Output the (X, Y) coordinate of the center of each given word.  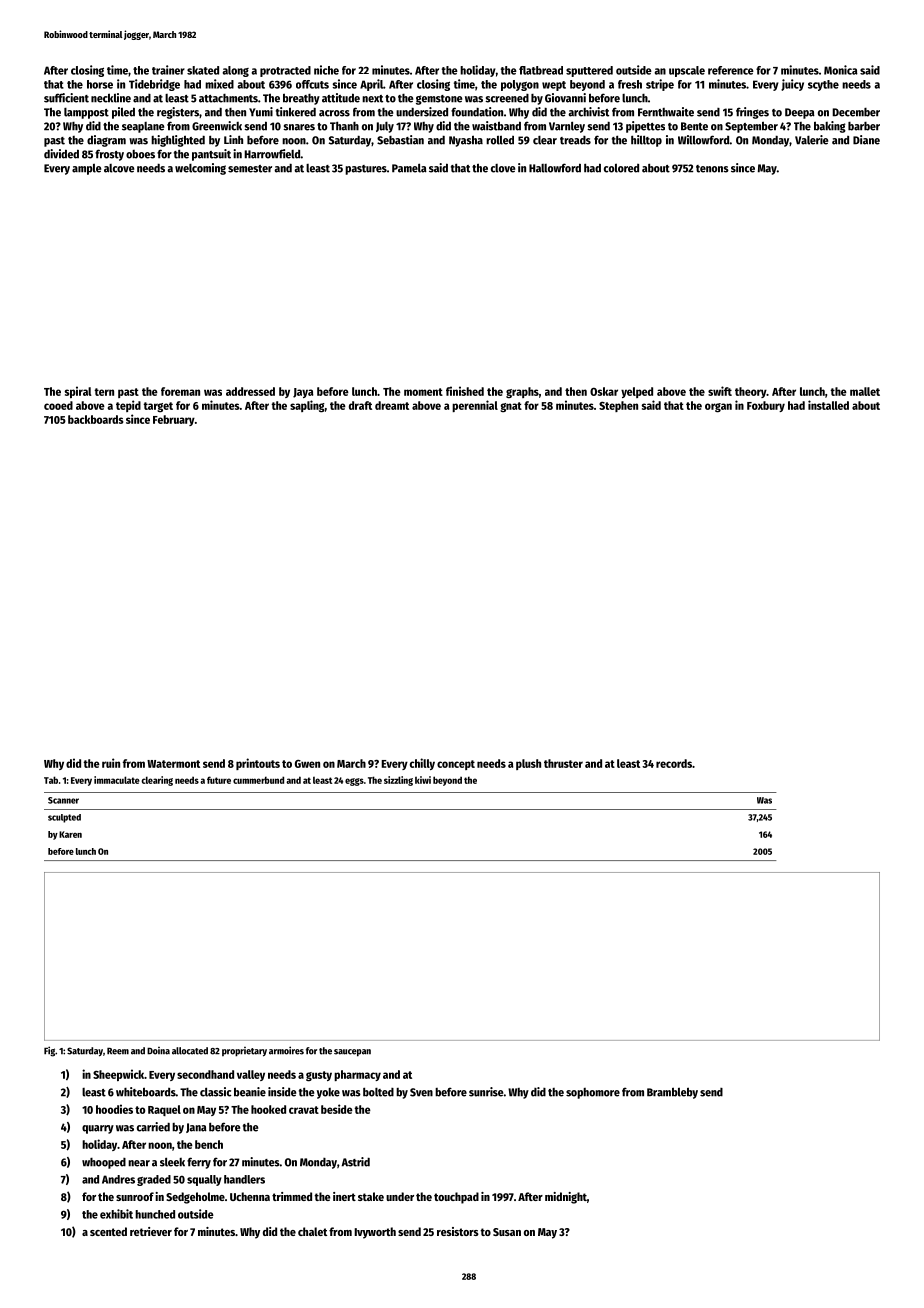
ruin (111, 763)
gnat (511, 407)
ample (86, 169)
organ (718, 408)
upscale (687, 71)
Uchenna (250, 1196)
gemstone (439, 100)
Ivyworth (375, 1233)
